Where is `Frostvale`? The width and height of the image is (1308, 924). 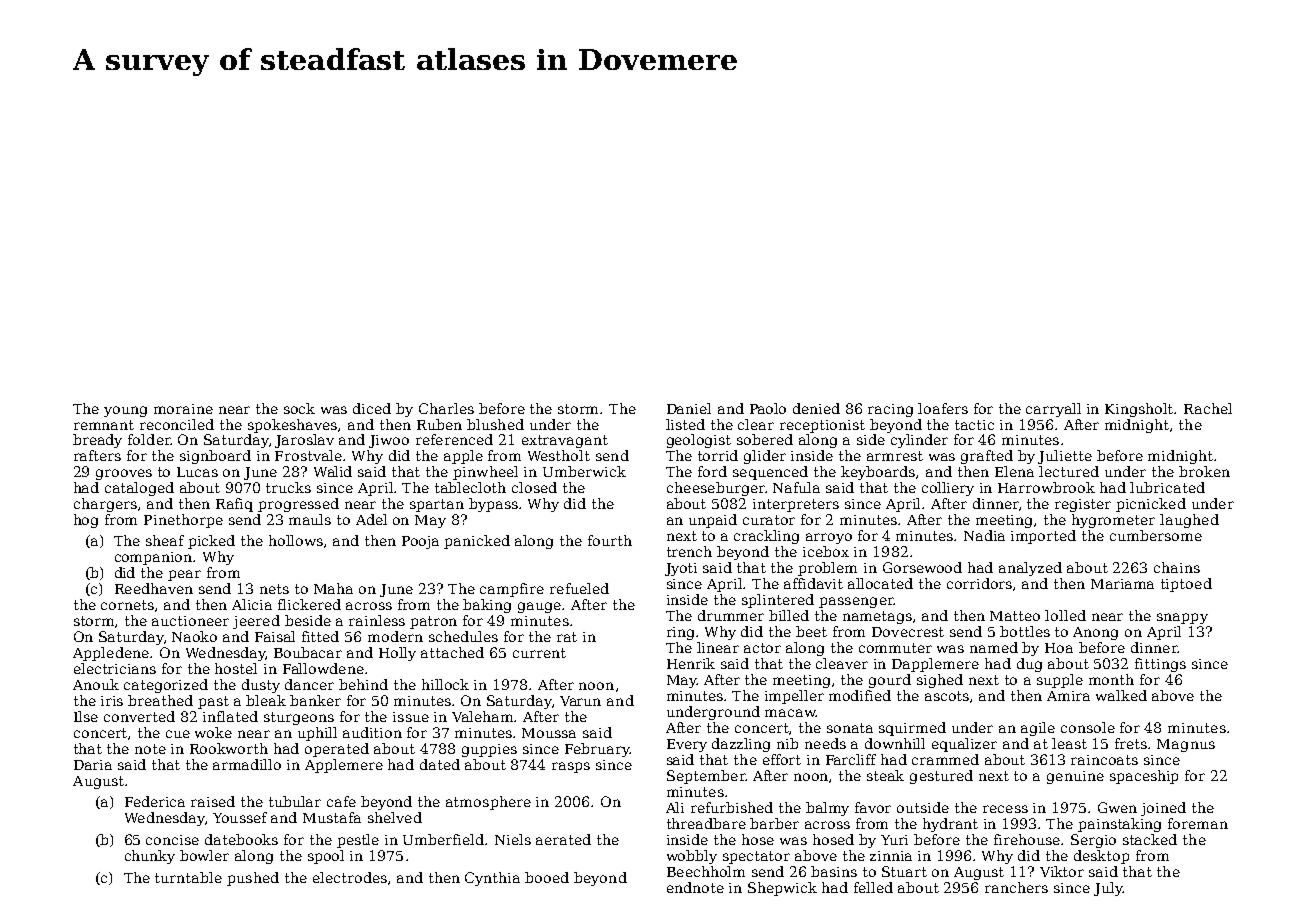
Frostvale is located at coordinates (308, 455).
